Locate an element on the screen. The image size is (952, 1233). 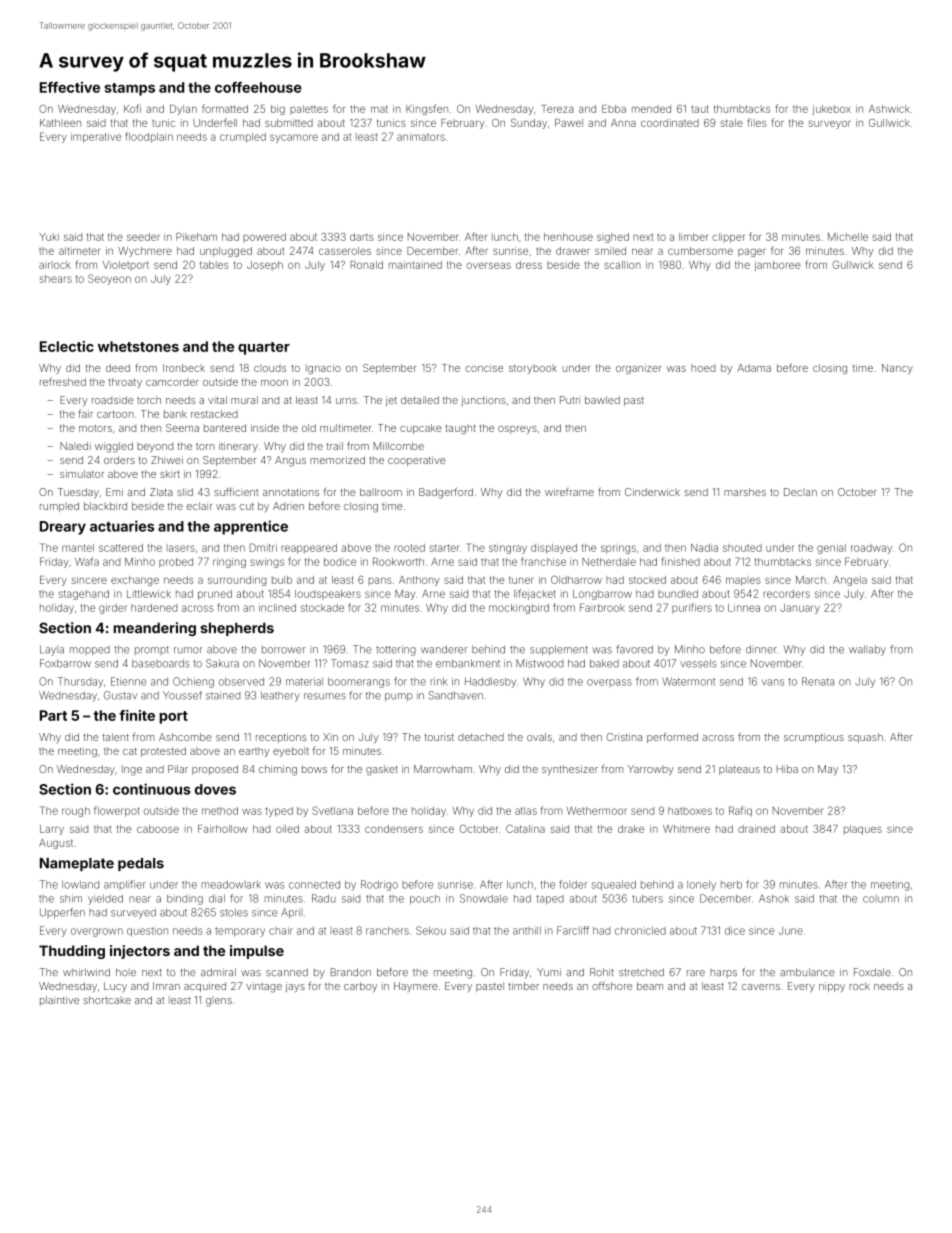
drake is located at coordinates (631, 829).
